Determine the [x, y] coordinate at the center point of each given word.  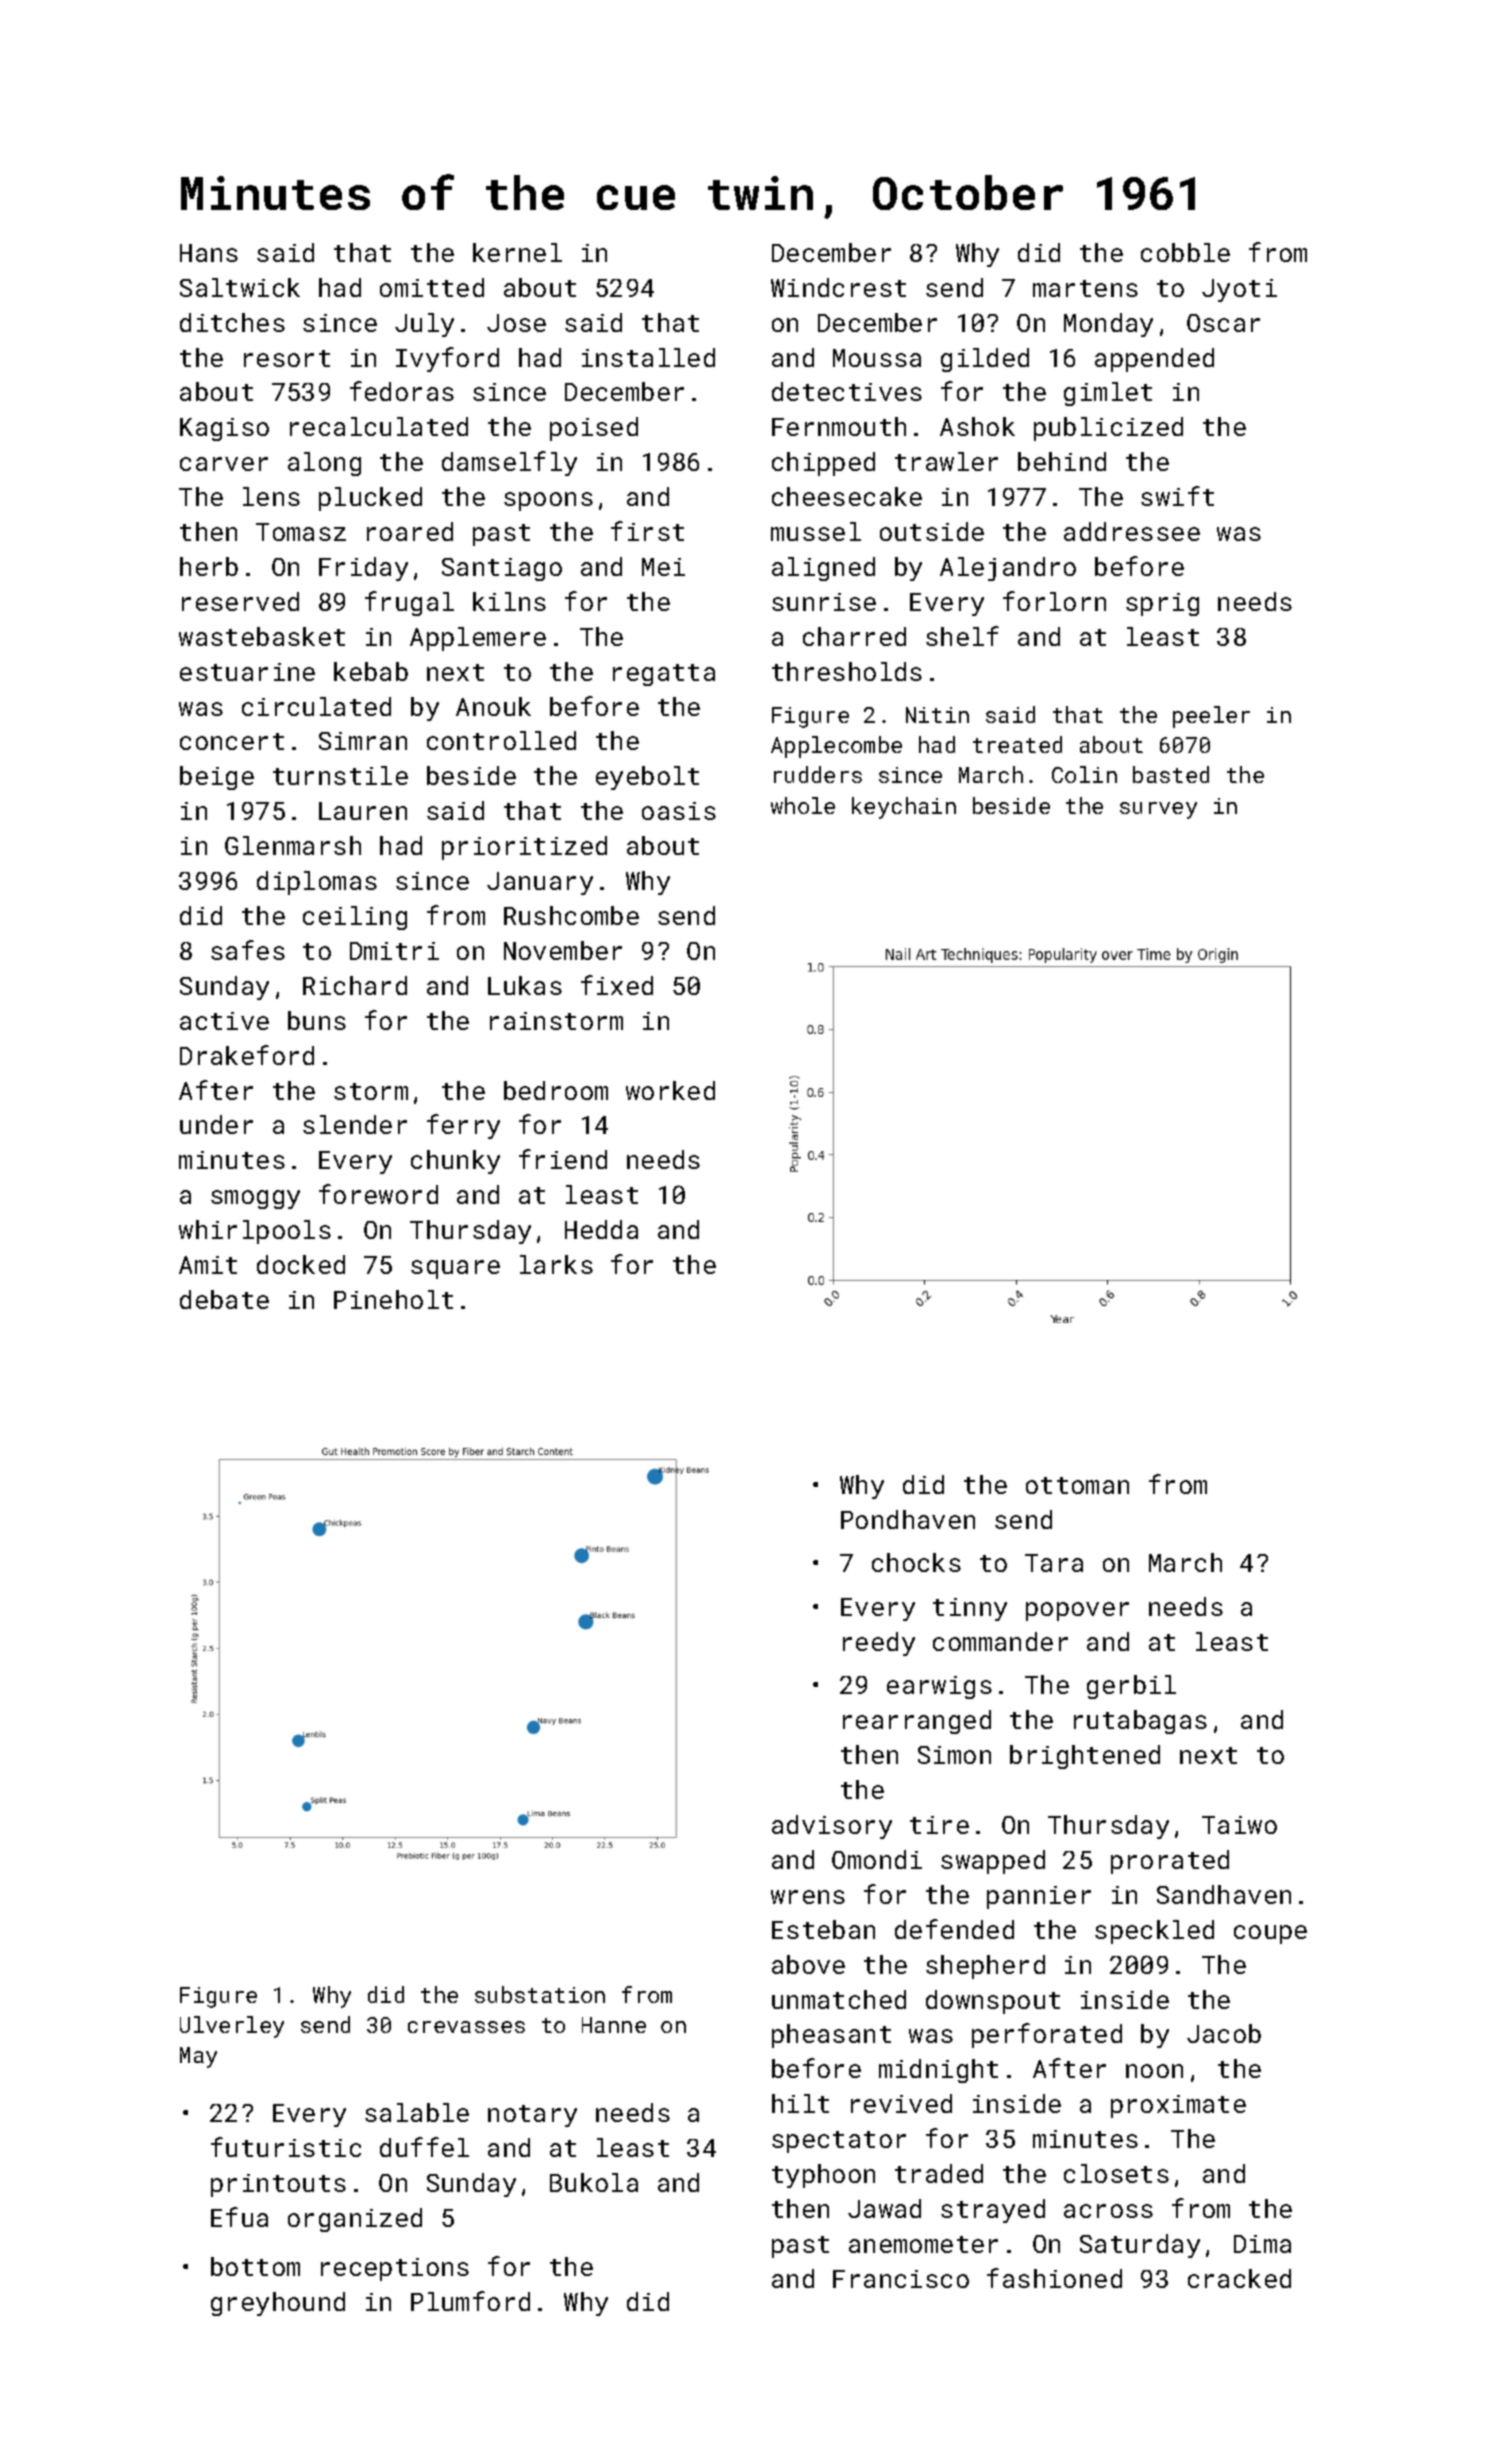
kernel [517, 252]
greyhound [278, 2304]
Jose [516, 323]
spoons [548, 501]
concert [232, 741]
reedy [879, 1644]
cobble [1185, 252]
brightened [1085, 1757]
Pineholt [393, 1299]
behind [1062, 461]
